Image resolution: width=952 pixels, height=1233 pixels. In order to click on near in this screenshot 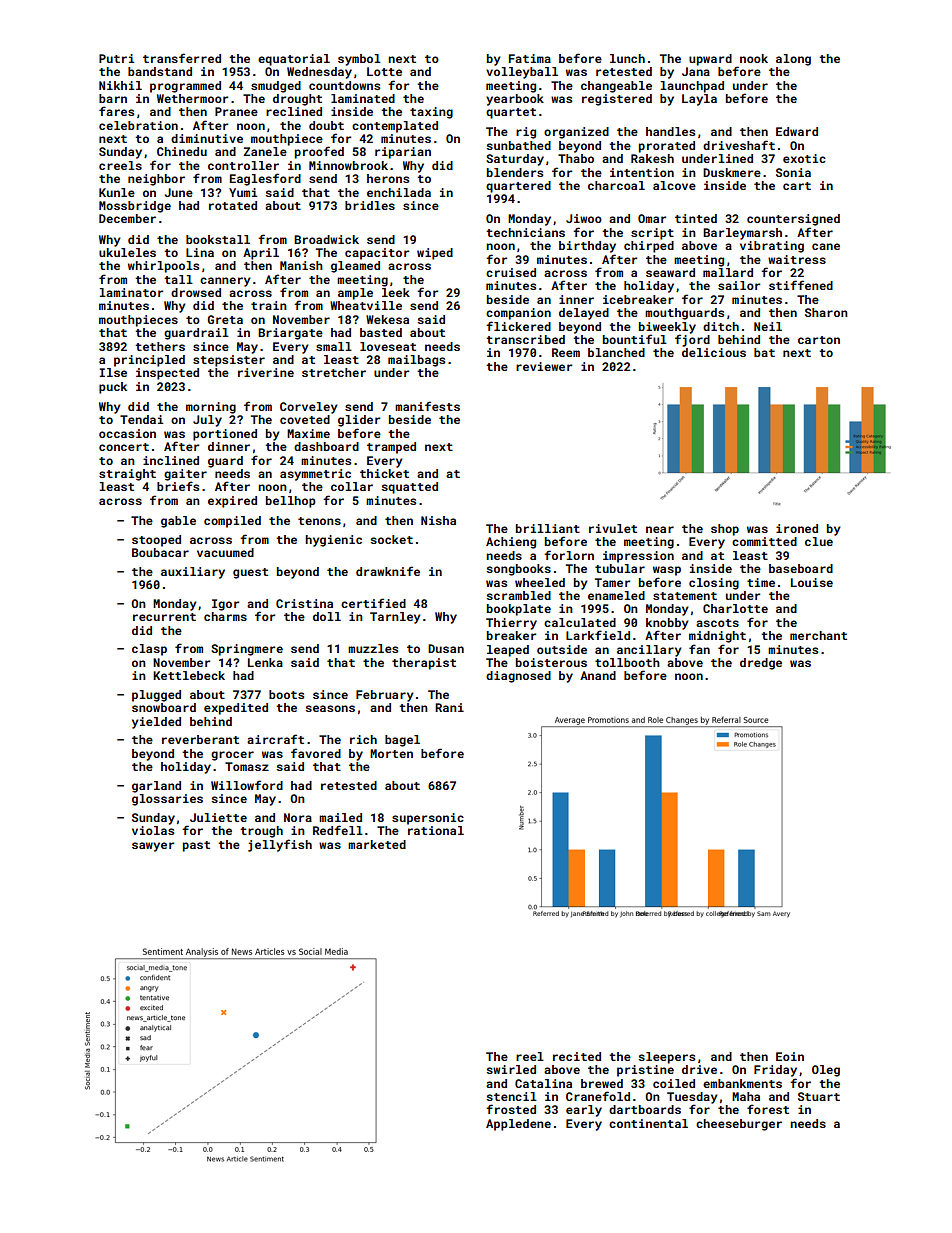, I will do `click(660, 529)`.
